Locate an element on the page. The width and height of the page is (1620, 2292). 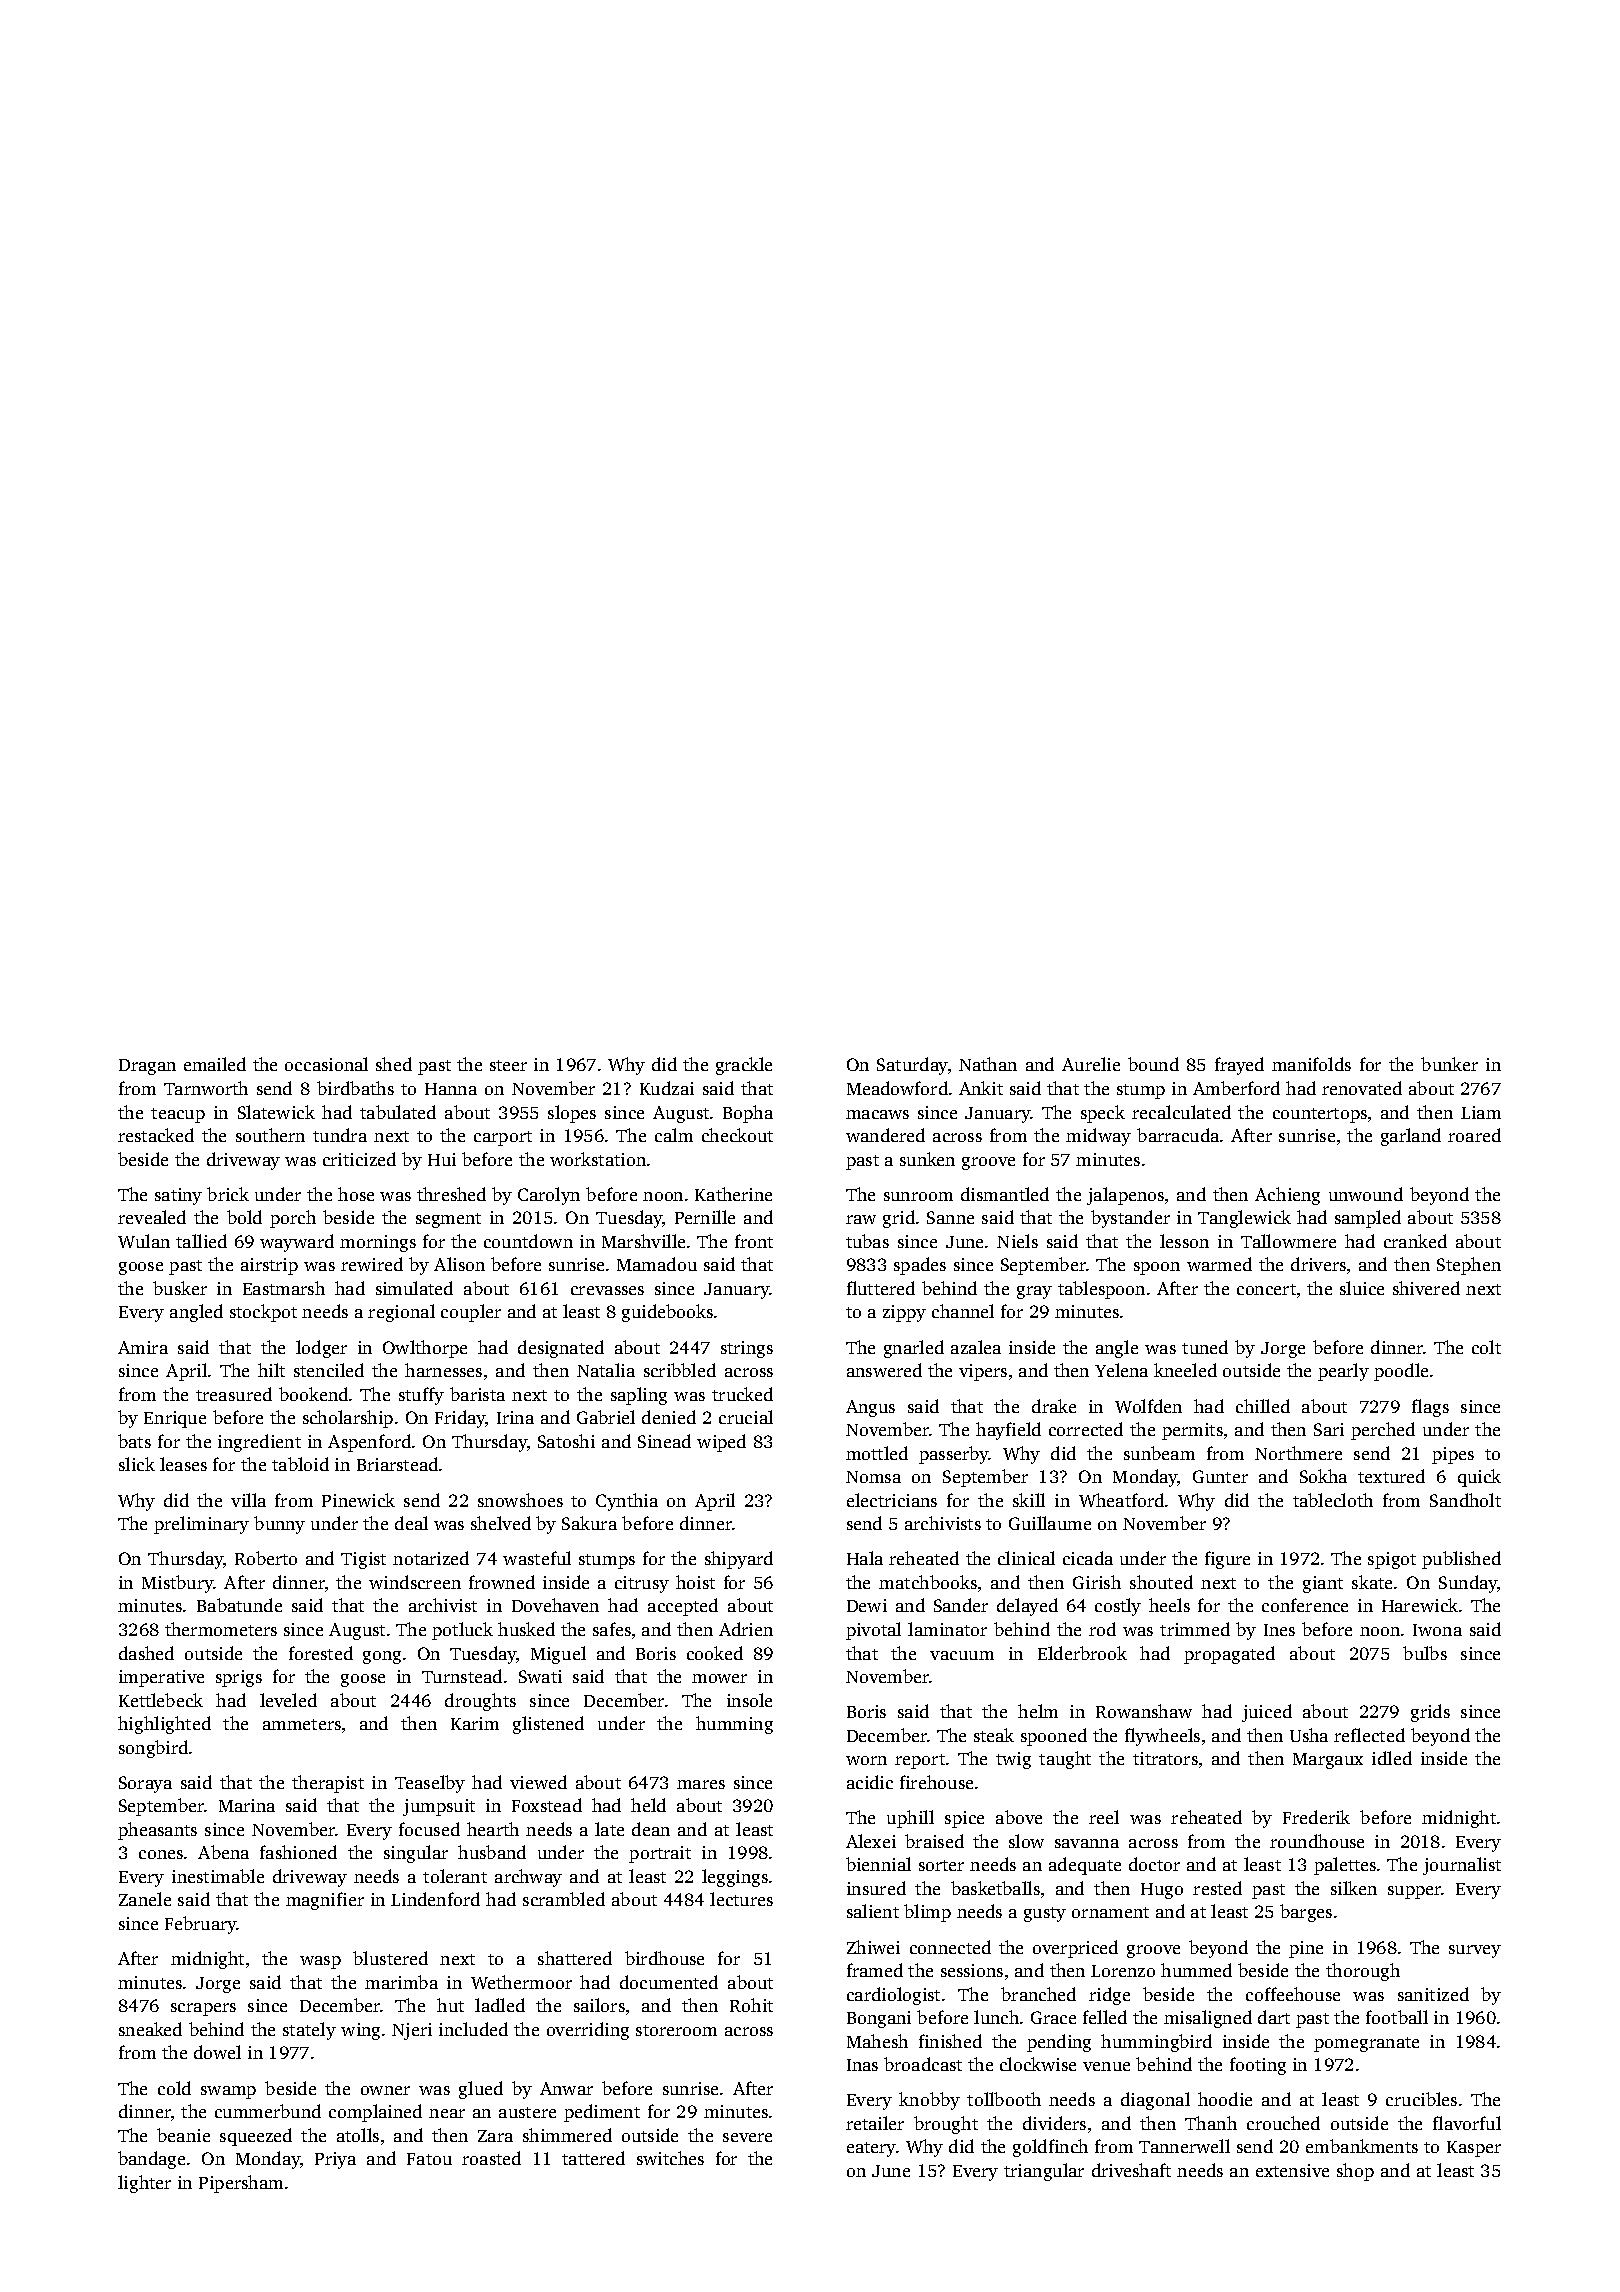
supper is located at coordinates (1415, 1892).
